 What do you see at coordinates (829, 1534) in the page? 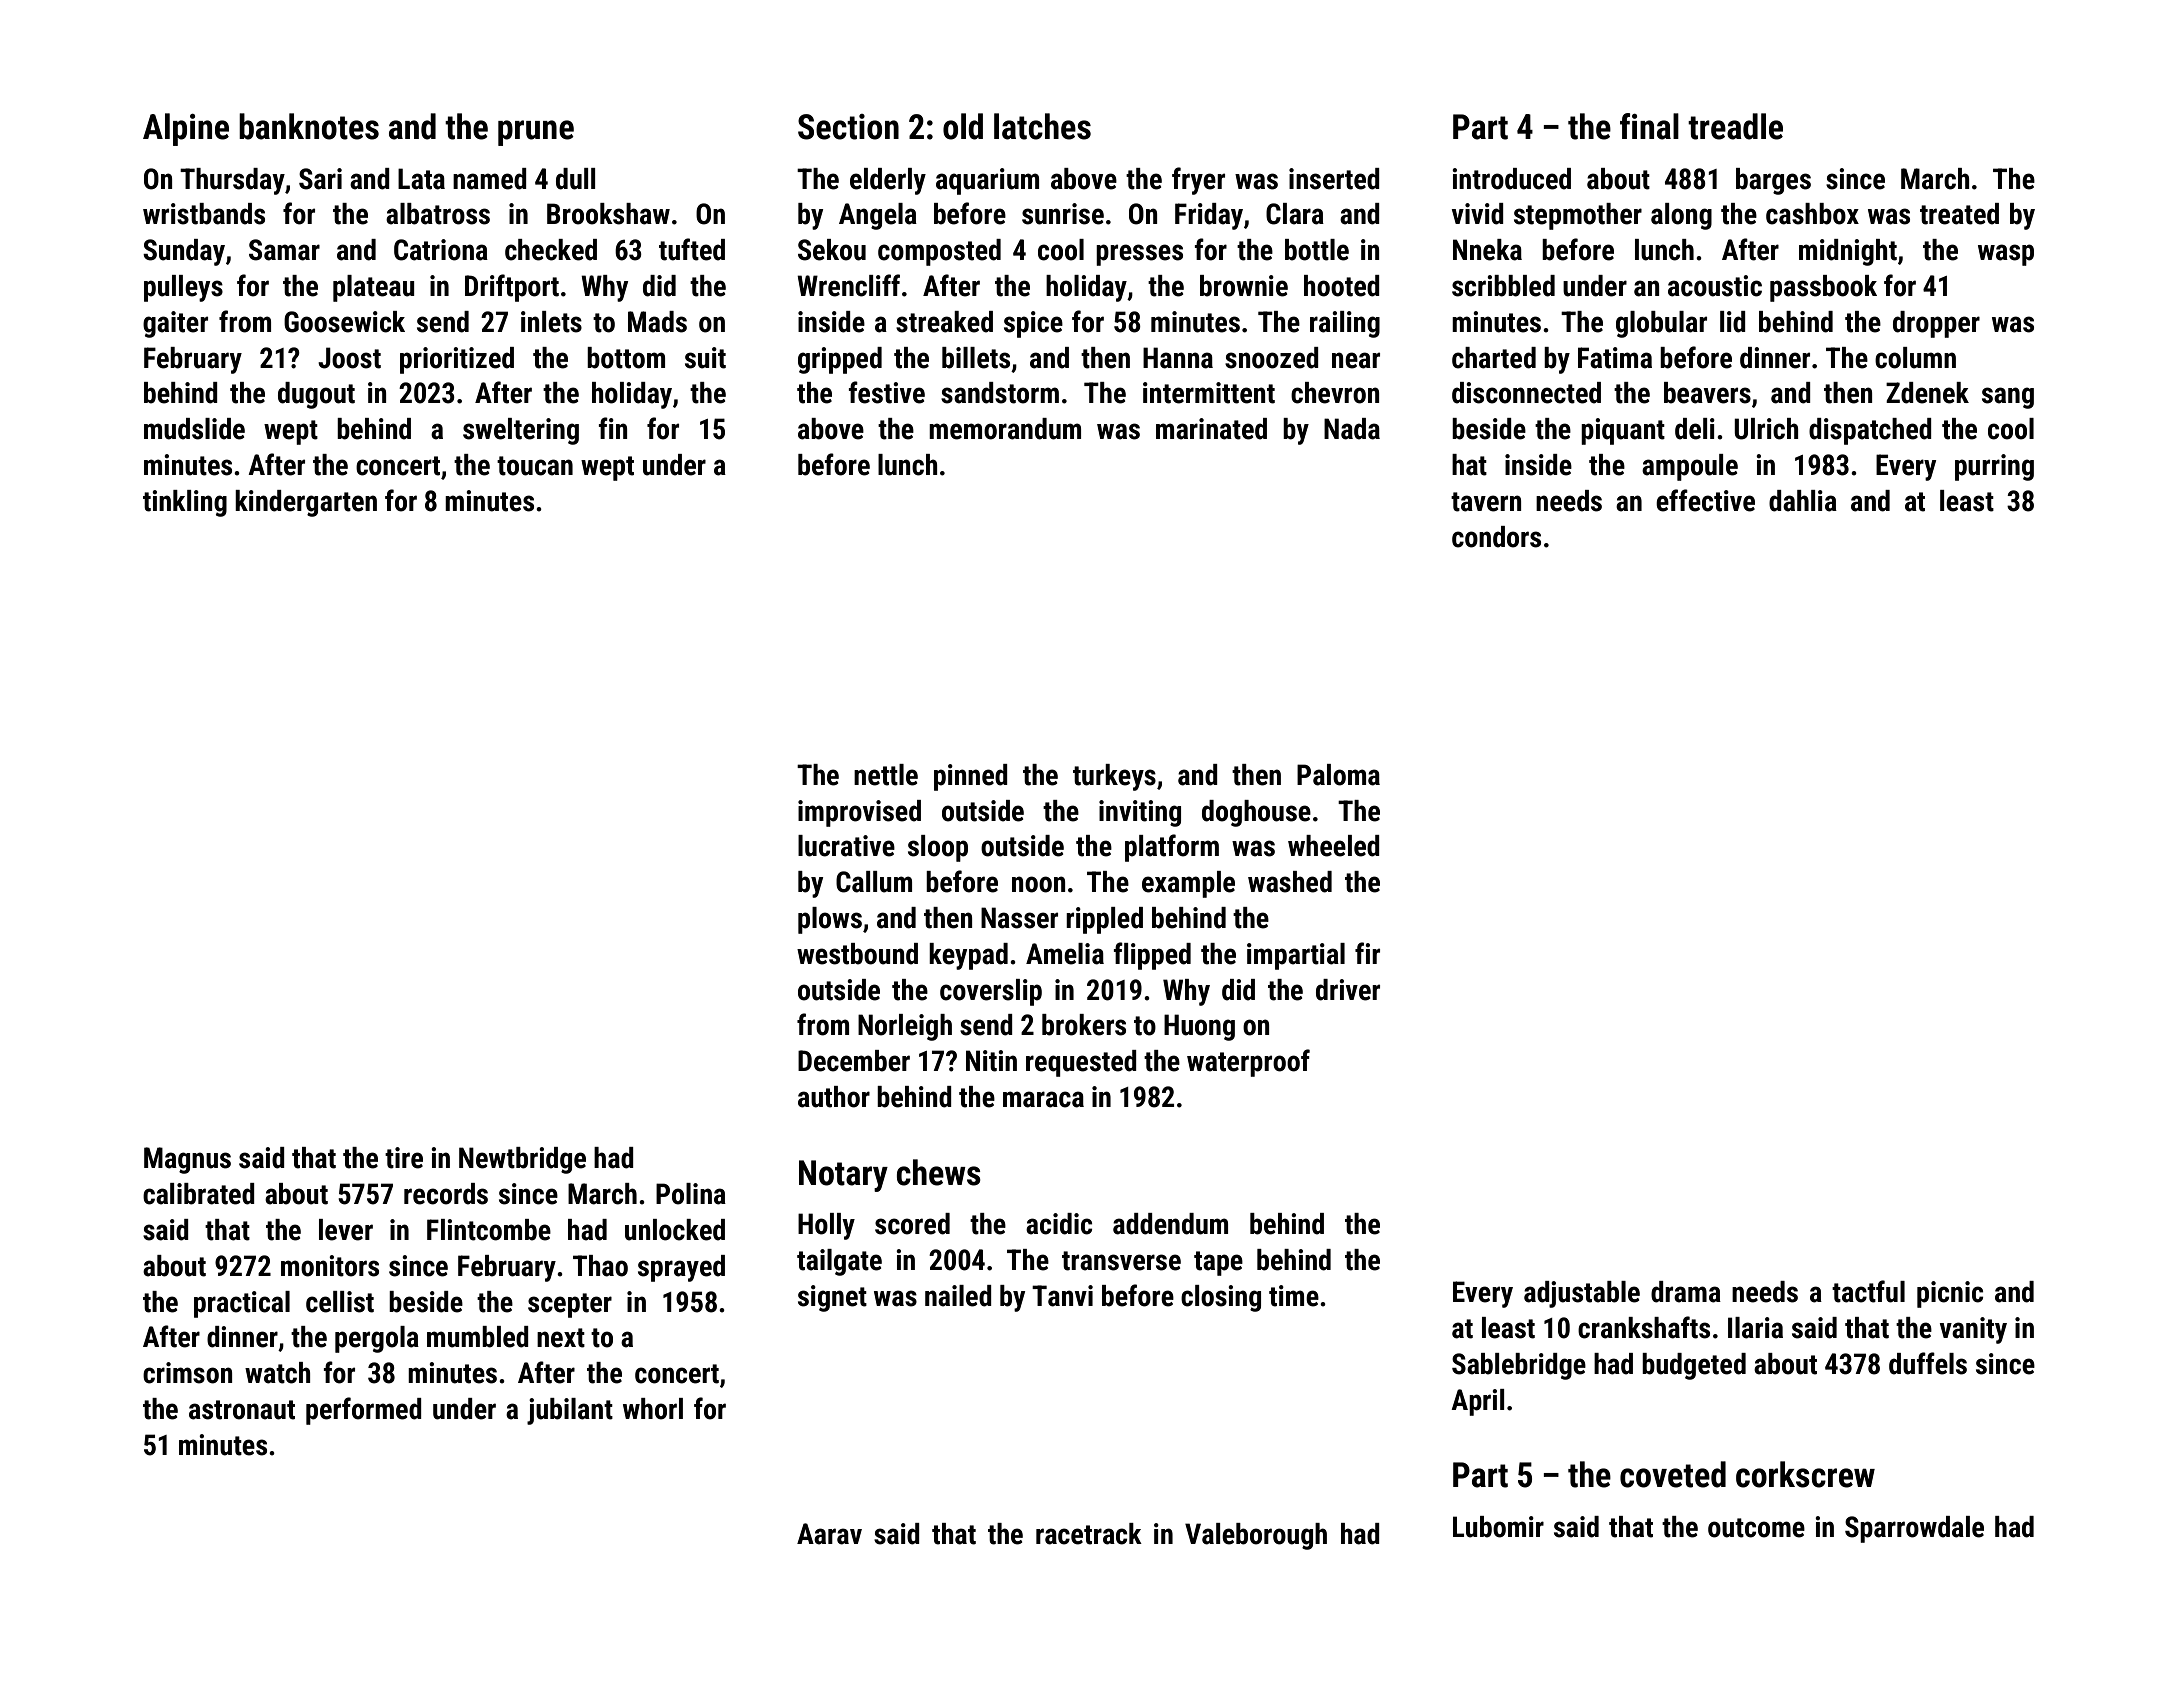
I see `Aarav` at bounding box center [829, 1534].
